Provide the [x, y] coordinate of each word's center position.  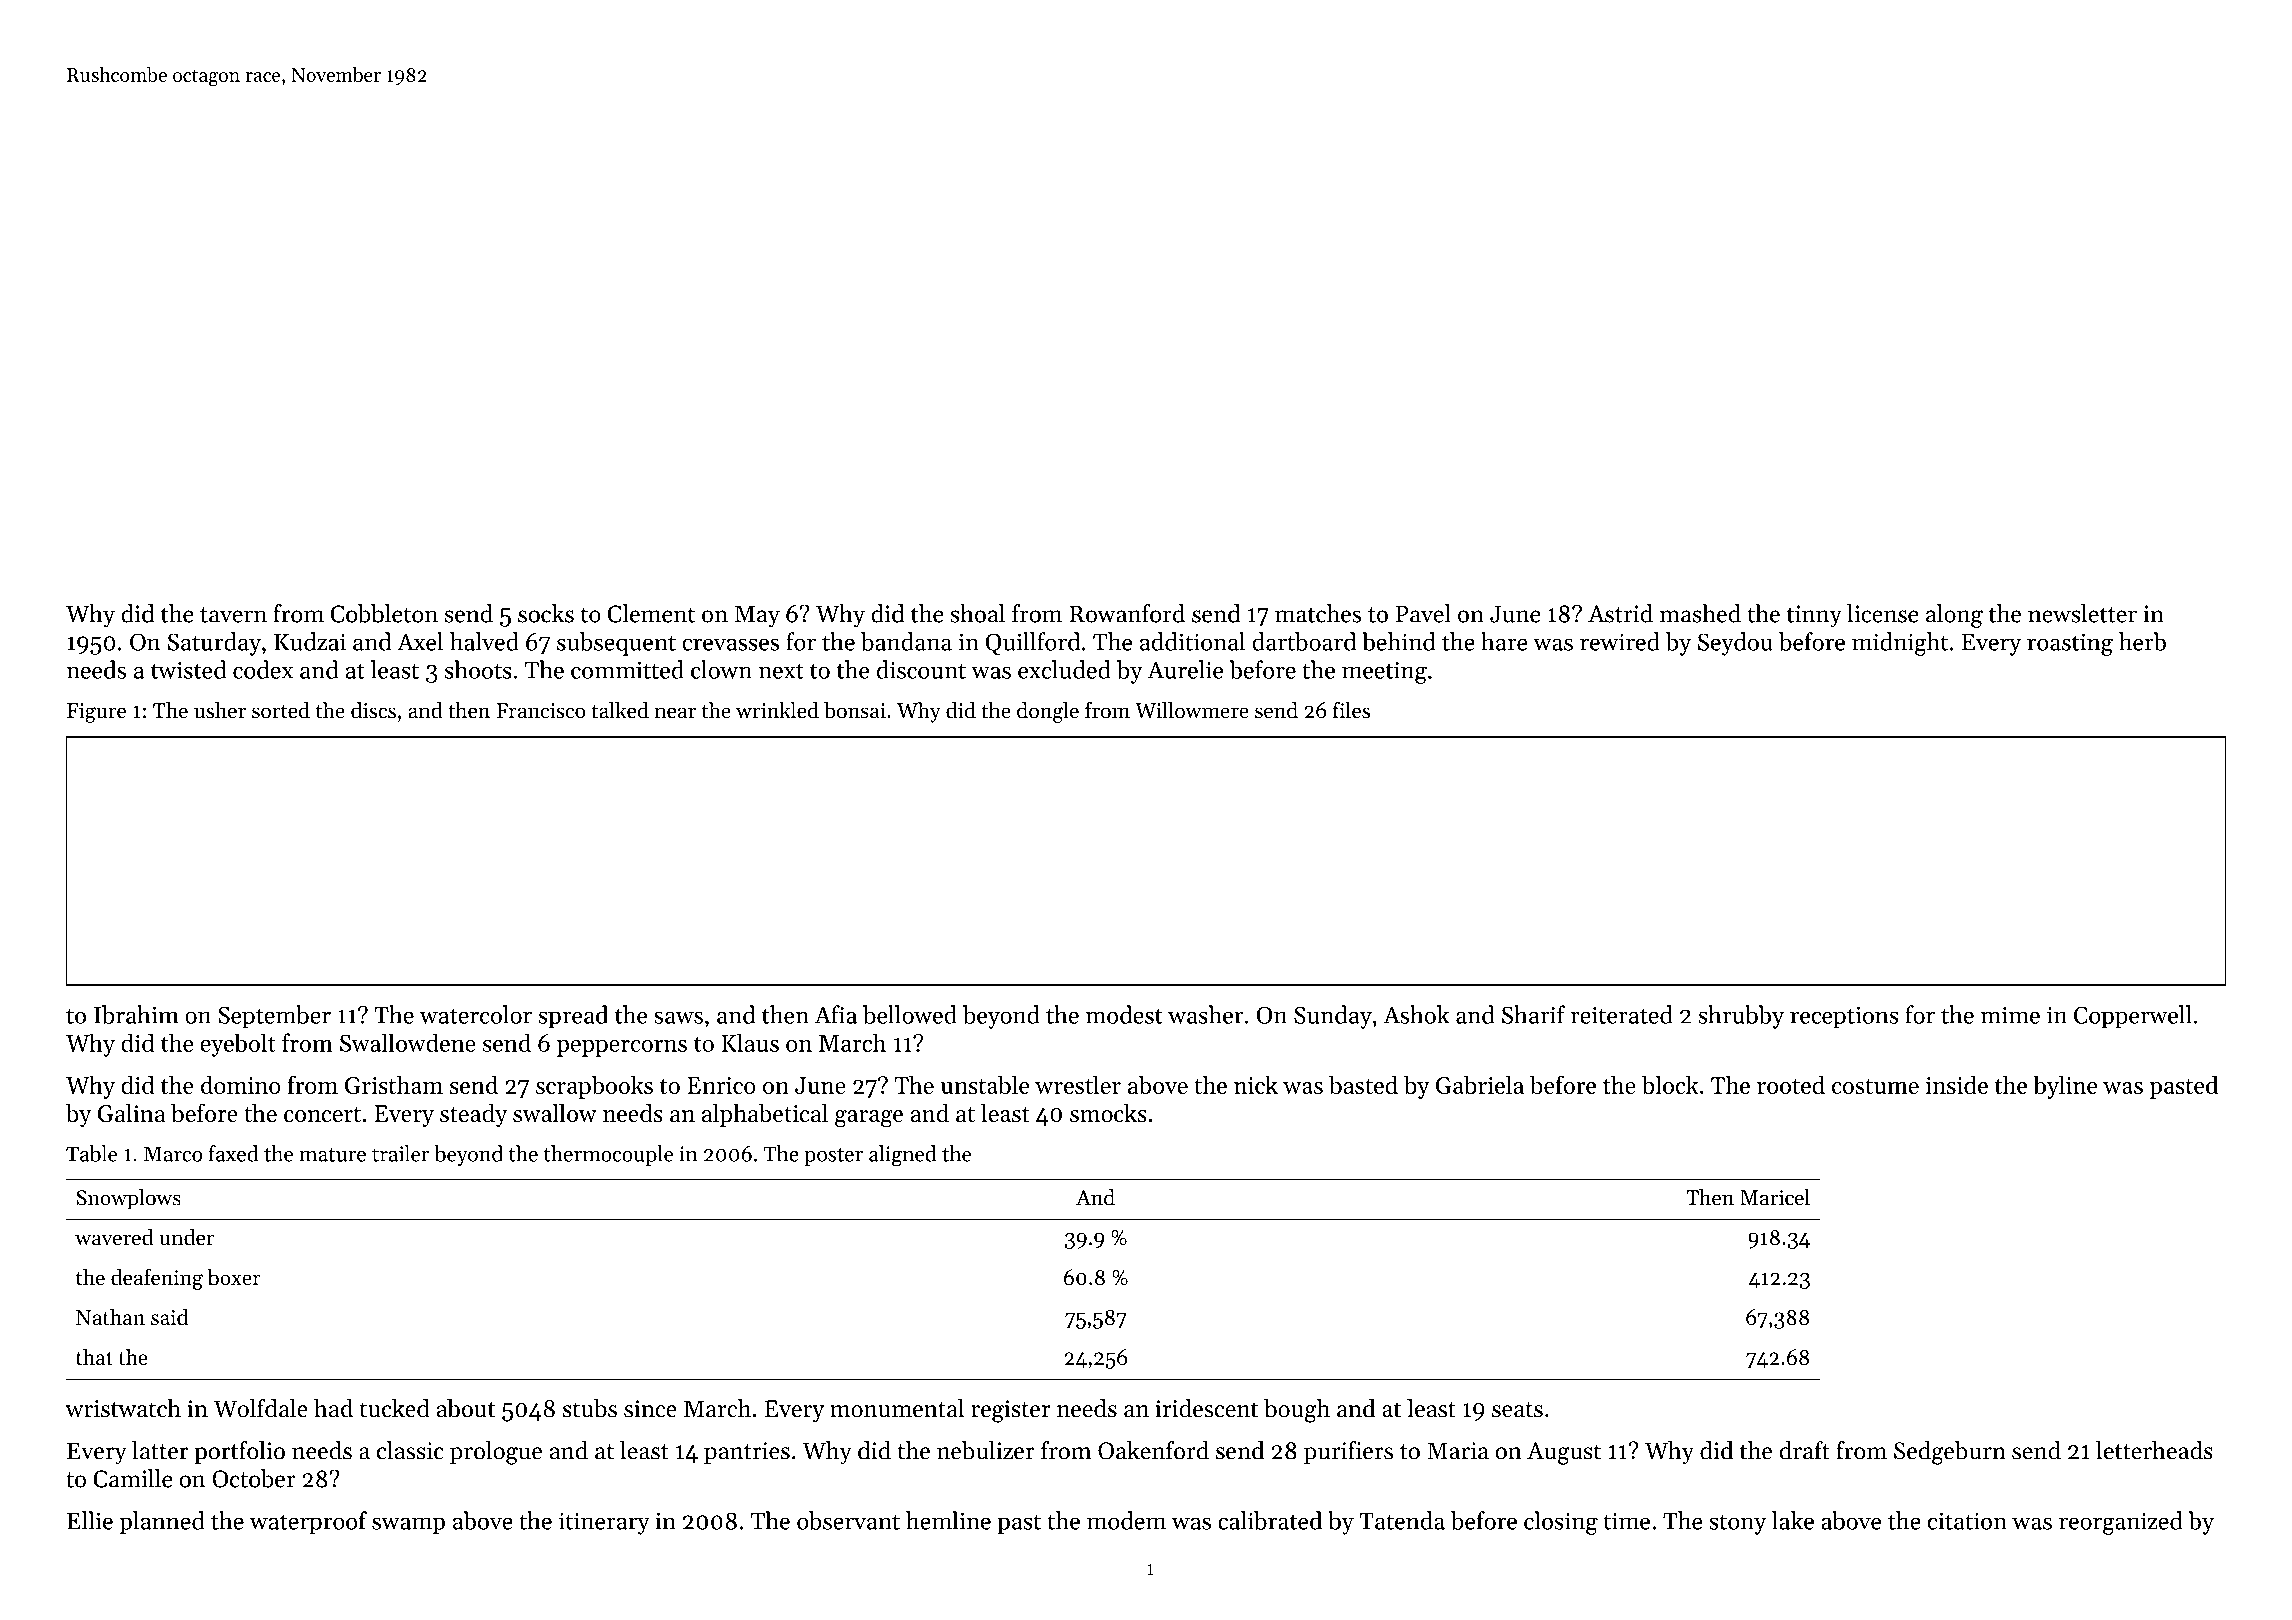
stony [1737, 1524]
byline [2065, 1087]
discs [373, 710]
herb [2142, 641]
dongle [1048, 712]
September [274, 1017]
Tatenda [1402, 1520]
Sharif [1533, 1014]
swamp [408, 1526]
